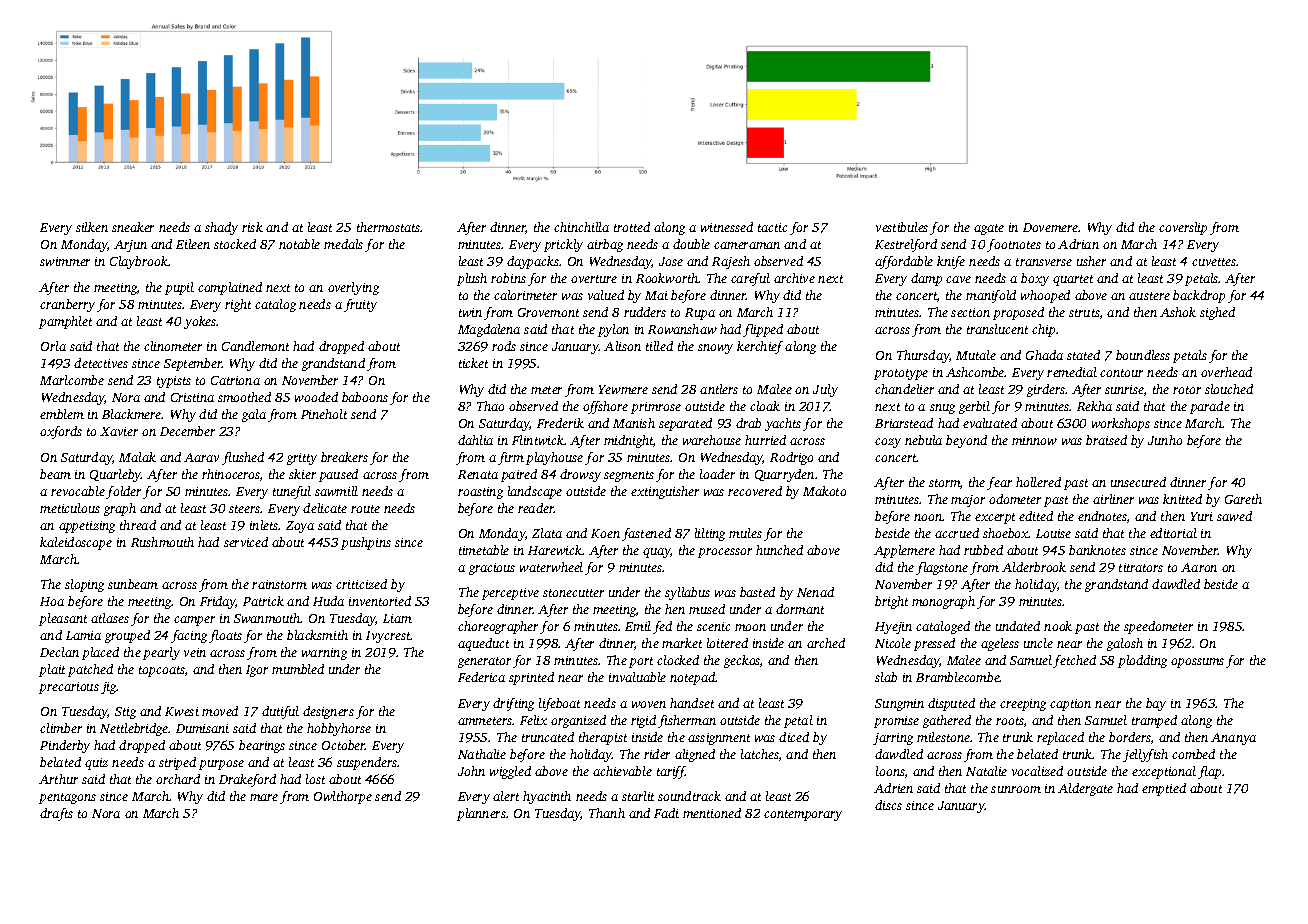 This document has width=1308, height=924. Describe the element at coordinates (1094, 406) in the document. I see `Rekha` at that location.
